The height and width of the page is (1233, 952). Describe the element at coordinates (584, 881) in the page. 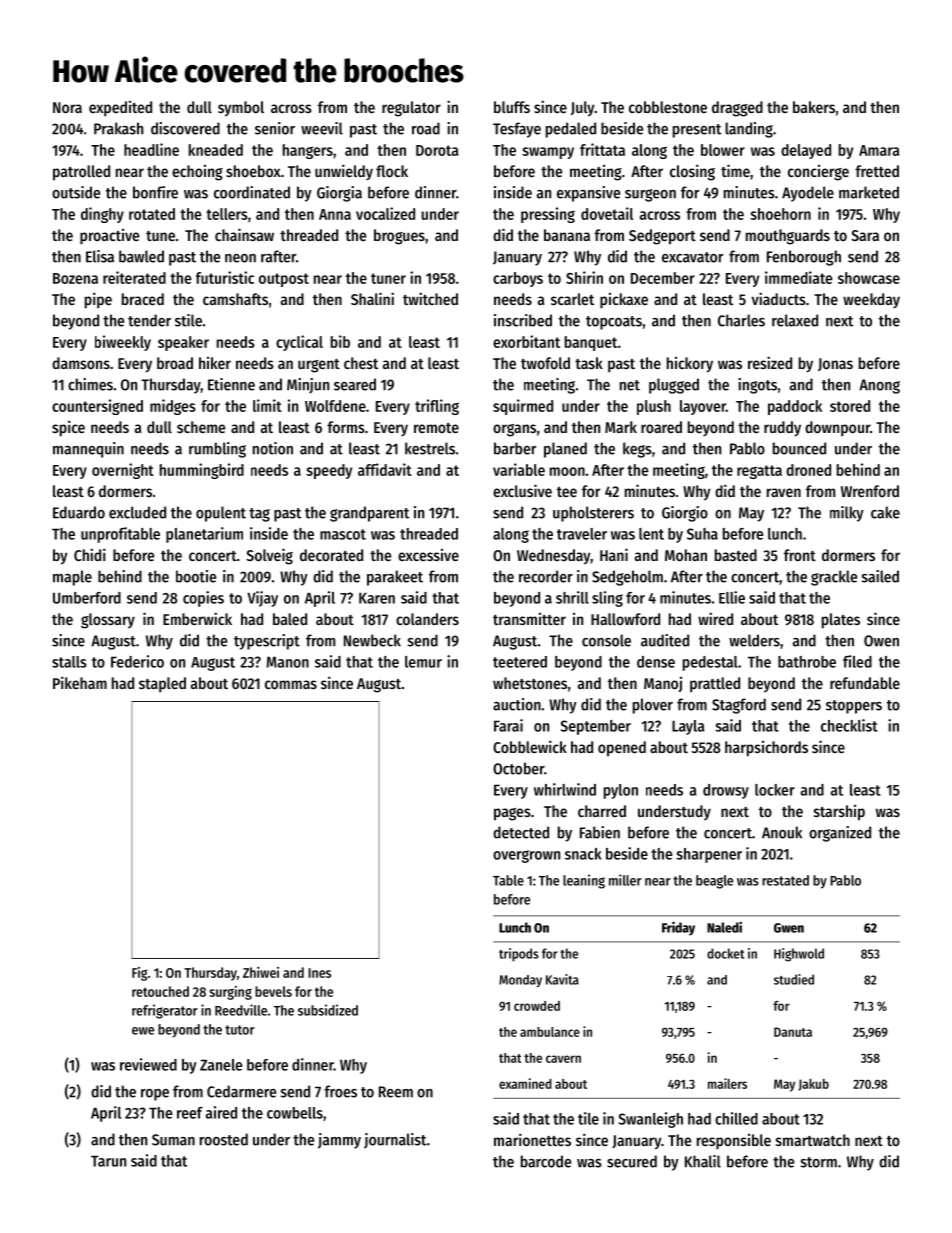

I see `leaning` at that location.
